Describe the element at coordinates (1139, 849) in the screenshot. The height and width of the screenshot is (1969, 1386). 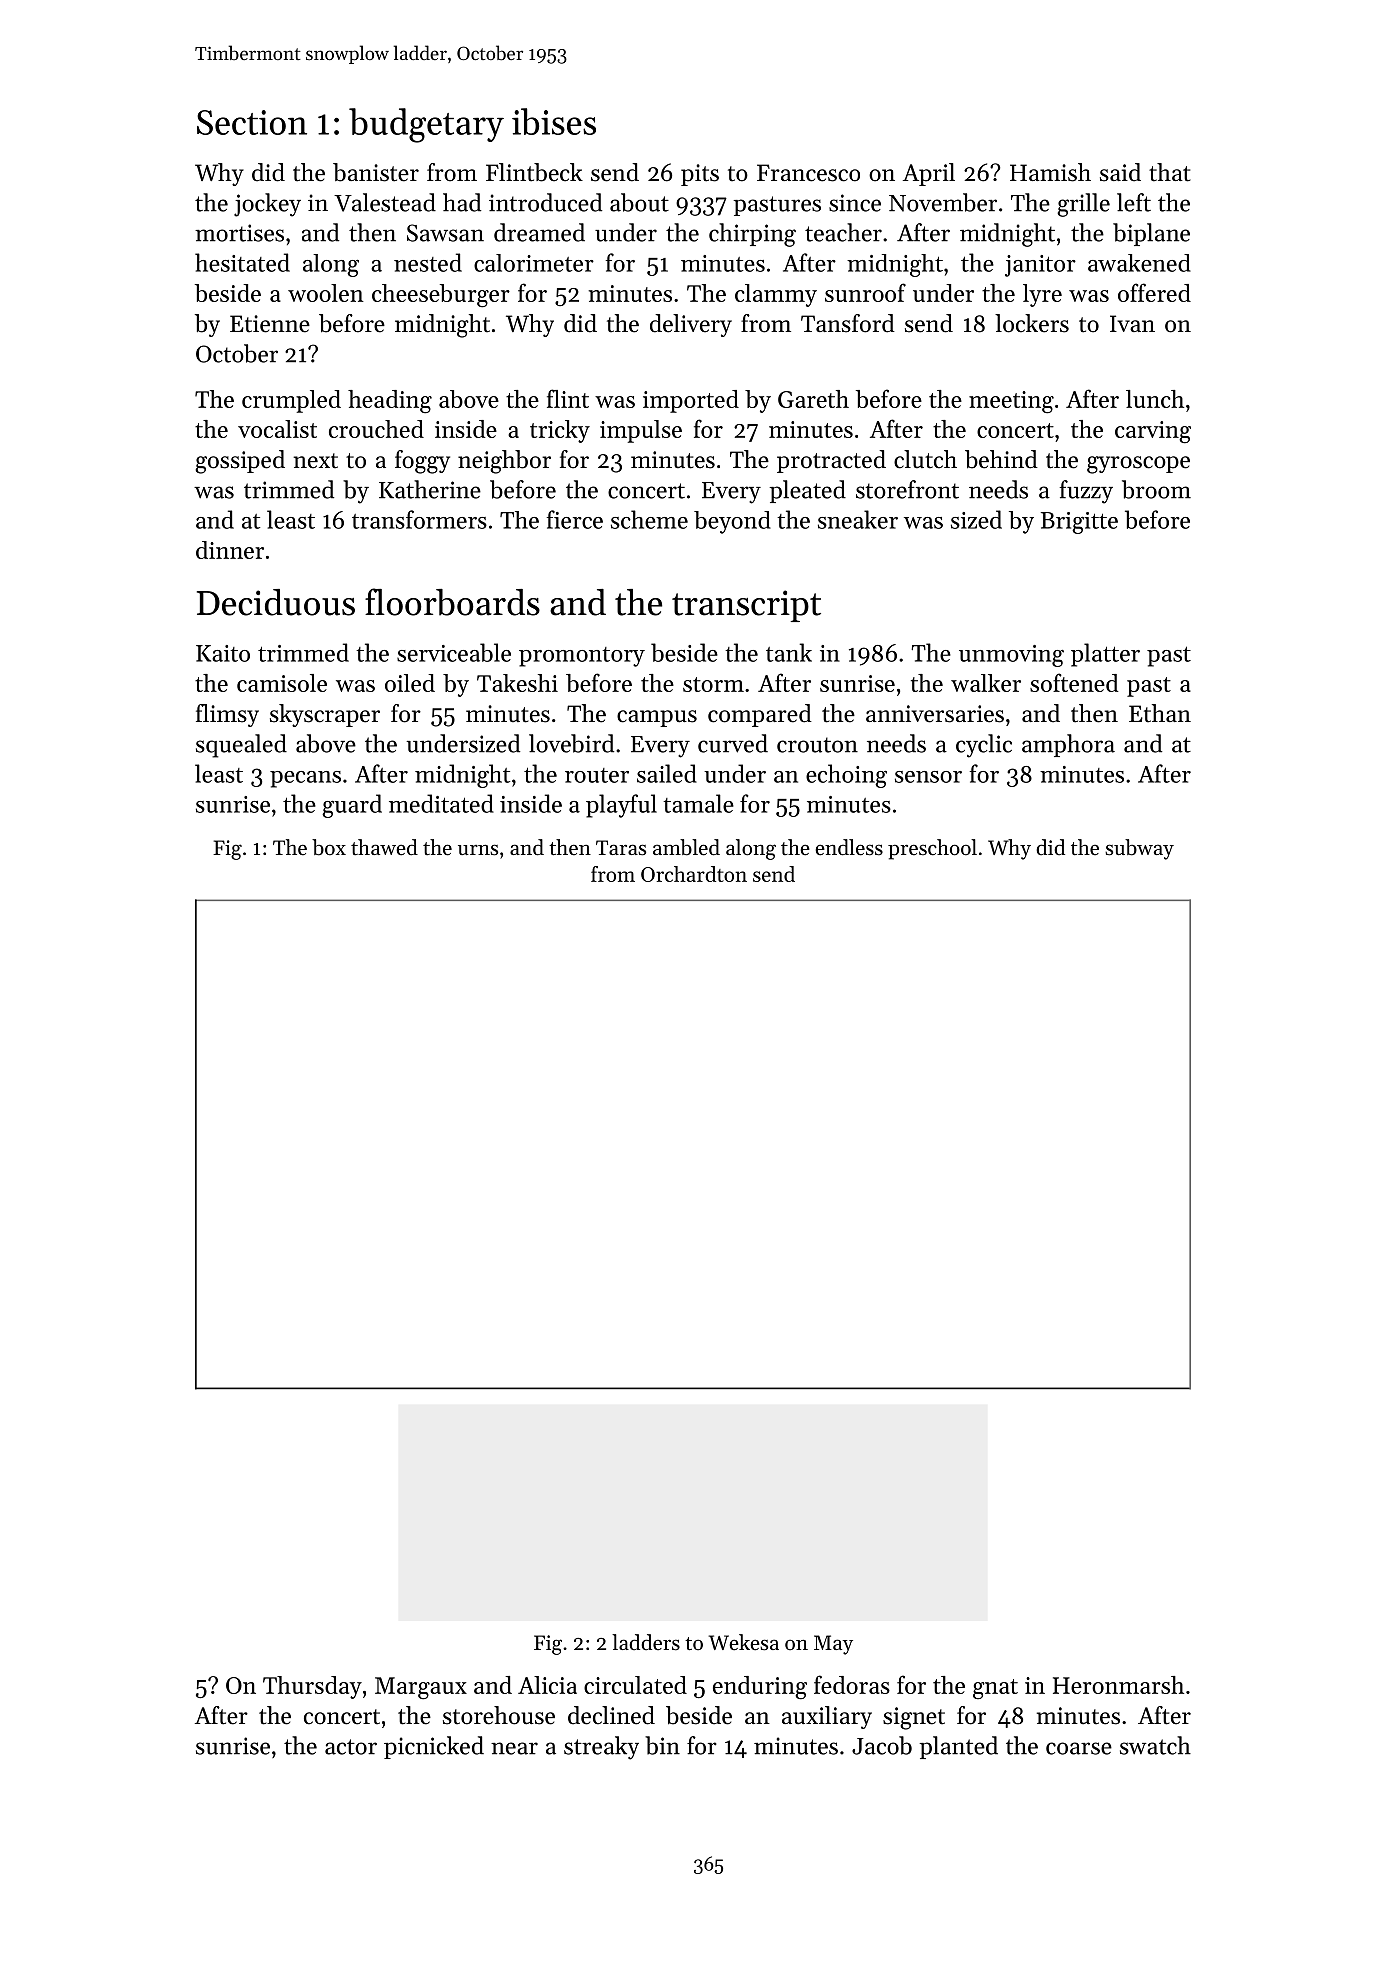
I see `subway` at that location.
